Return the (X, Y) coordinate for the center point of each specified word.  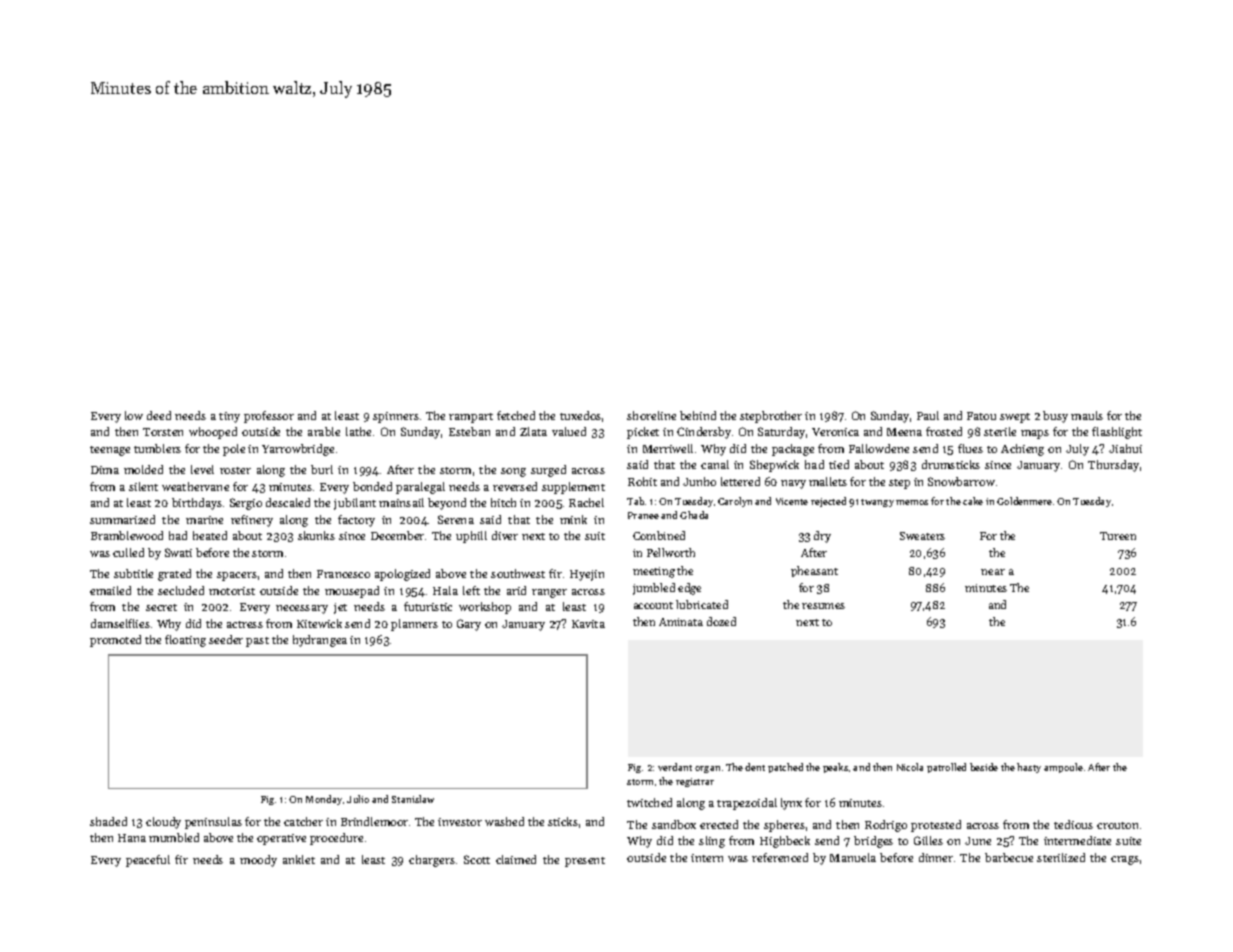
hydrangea (320, 641)
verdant (675, 767)
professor (269, 417)
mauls (1087, 415)
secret (161, 607)
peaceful (148, 861)
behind (698, 415)
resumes (823, 606)
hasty (1029, 768)
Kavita (588, 624)
